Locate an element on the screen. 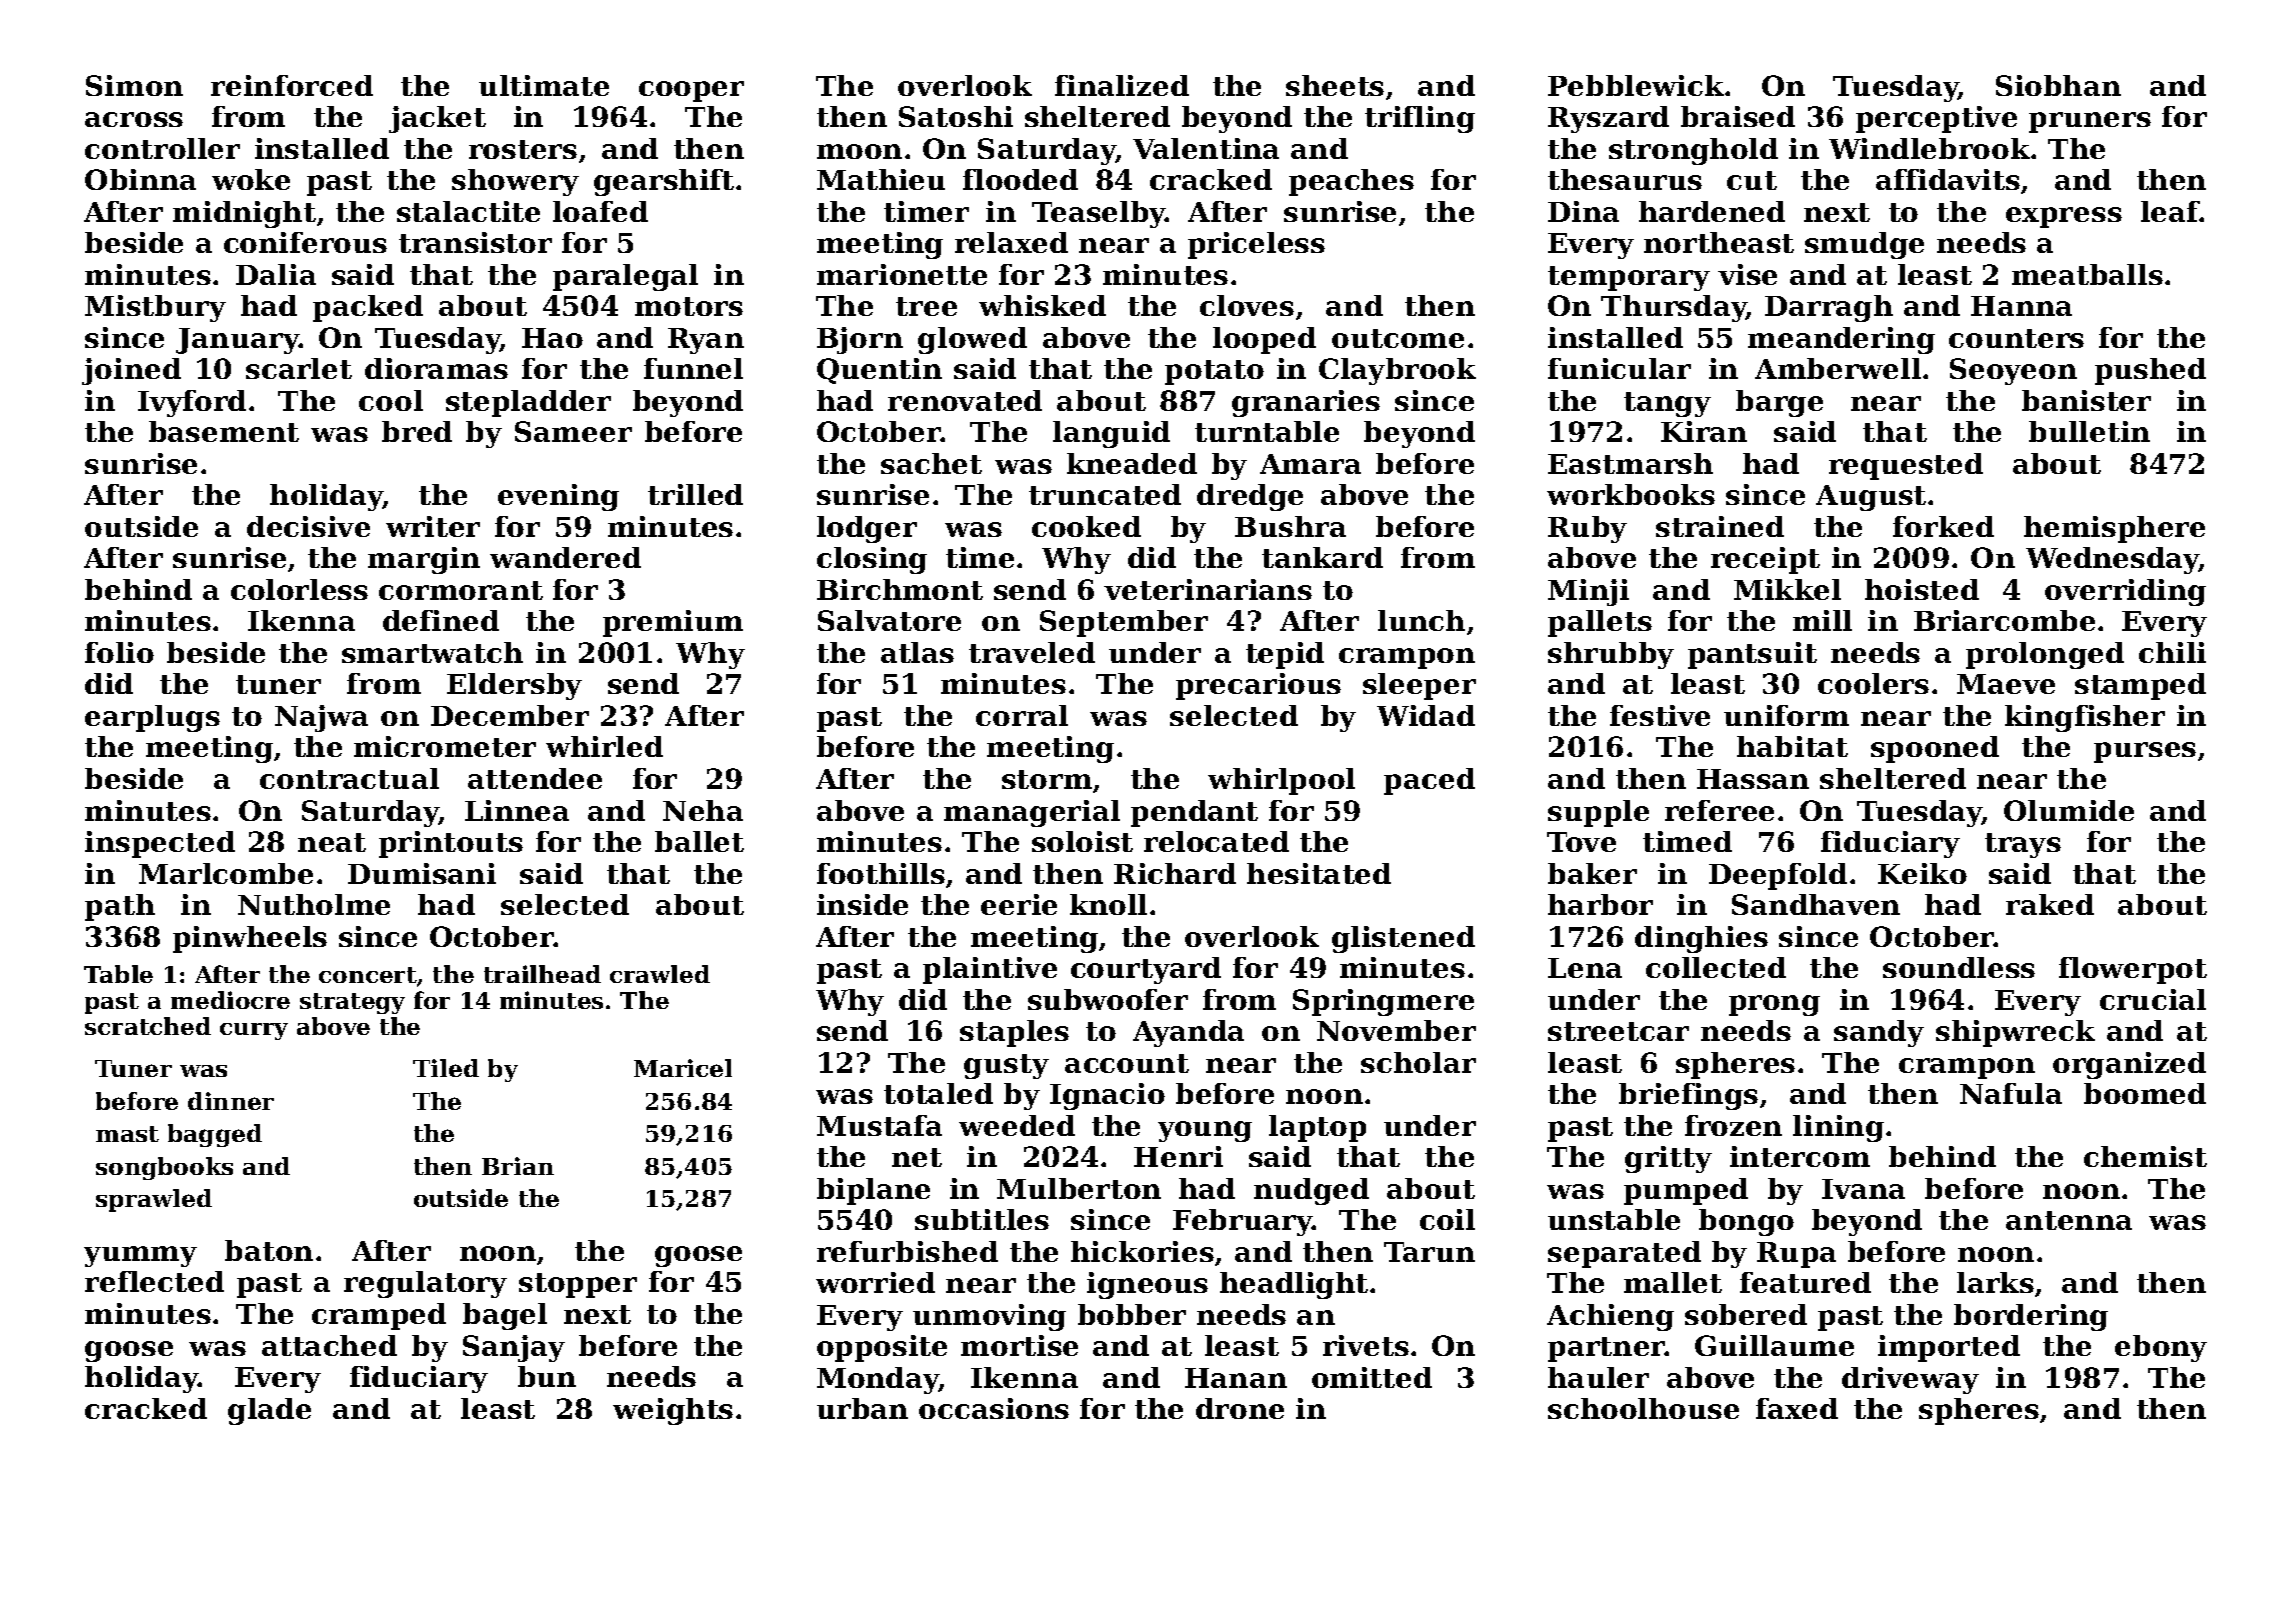  Bushra is located at coordinates (1290, 526).
